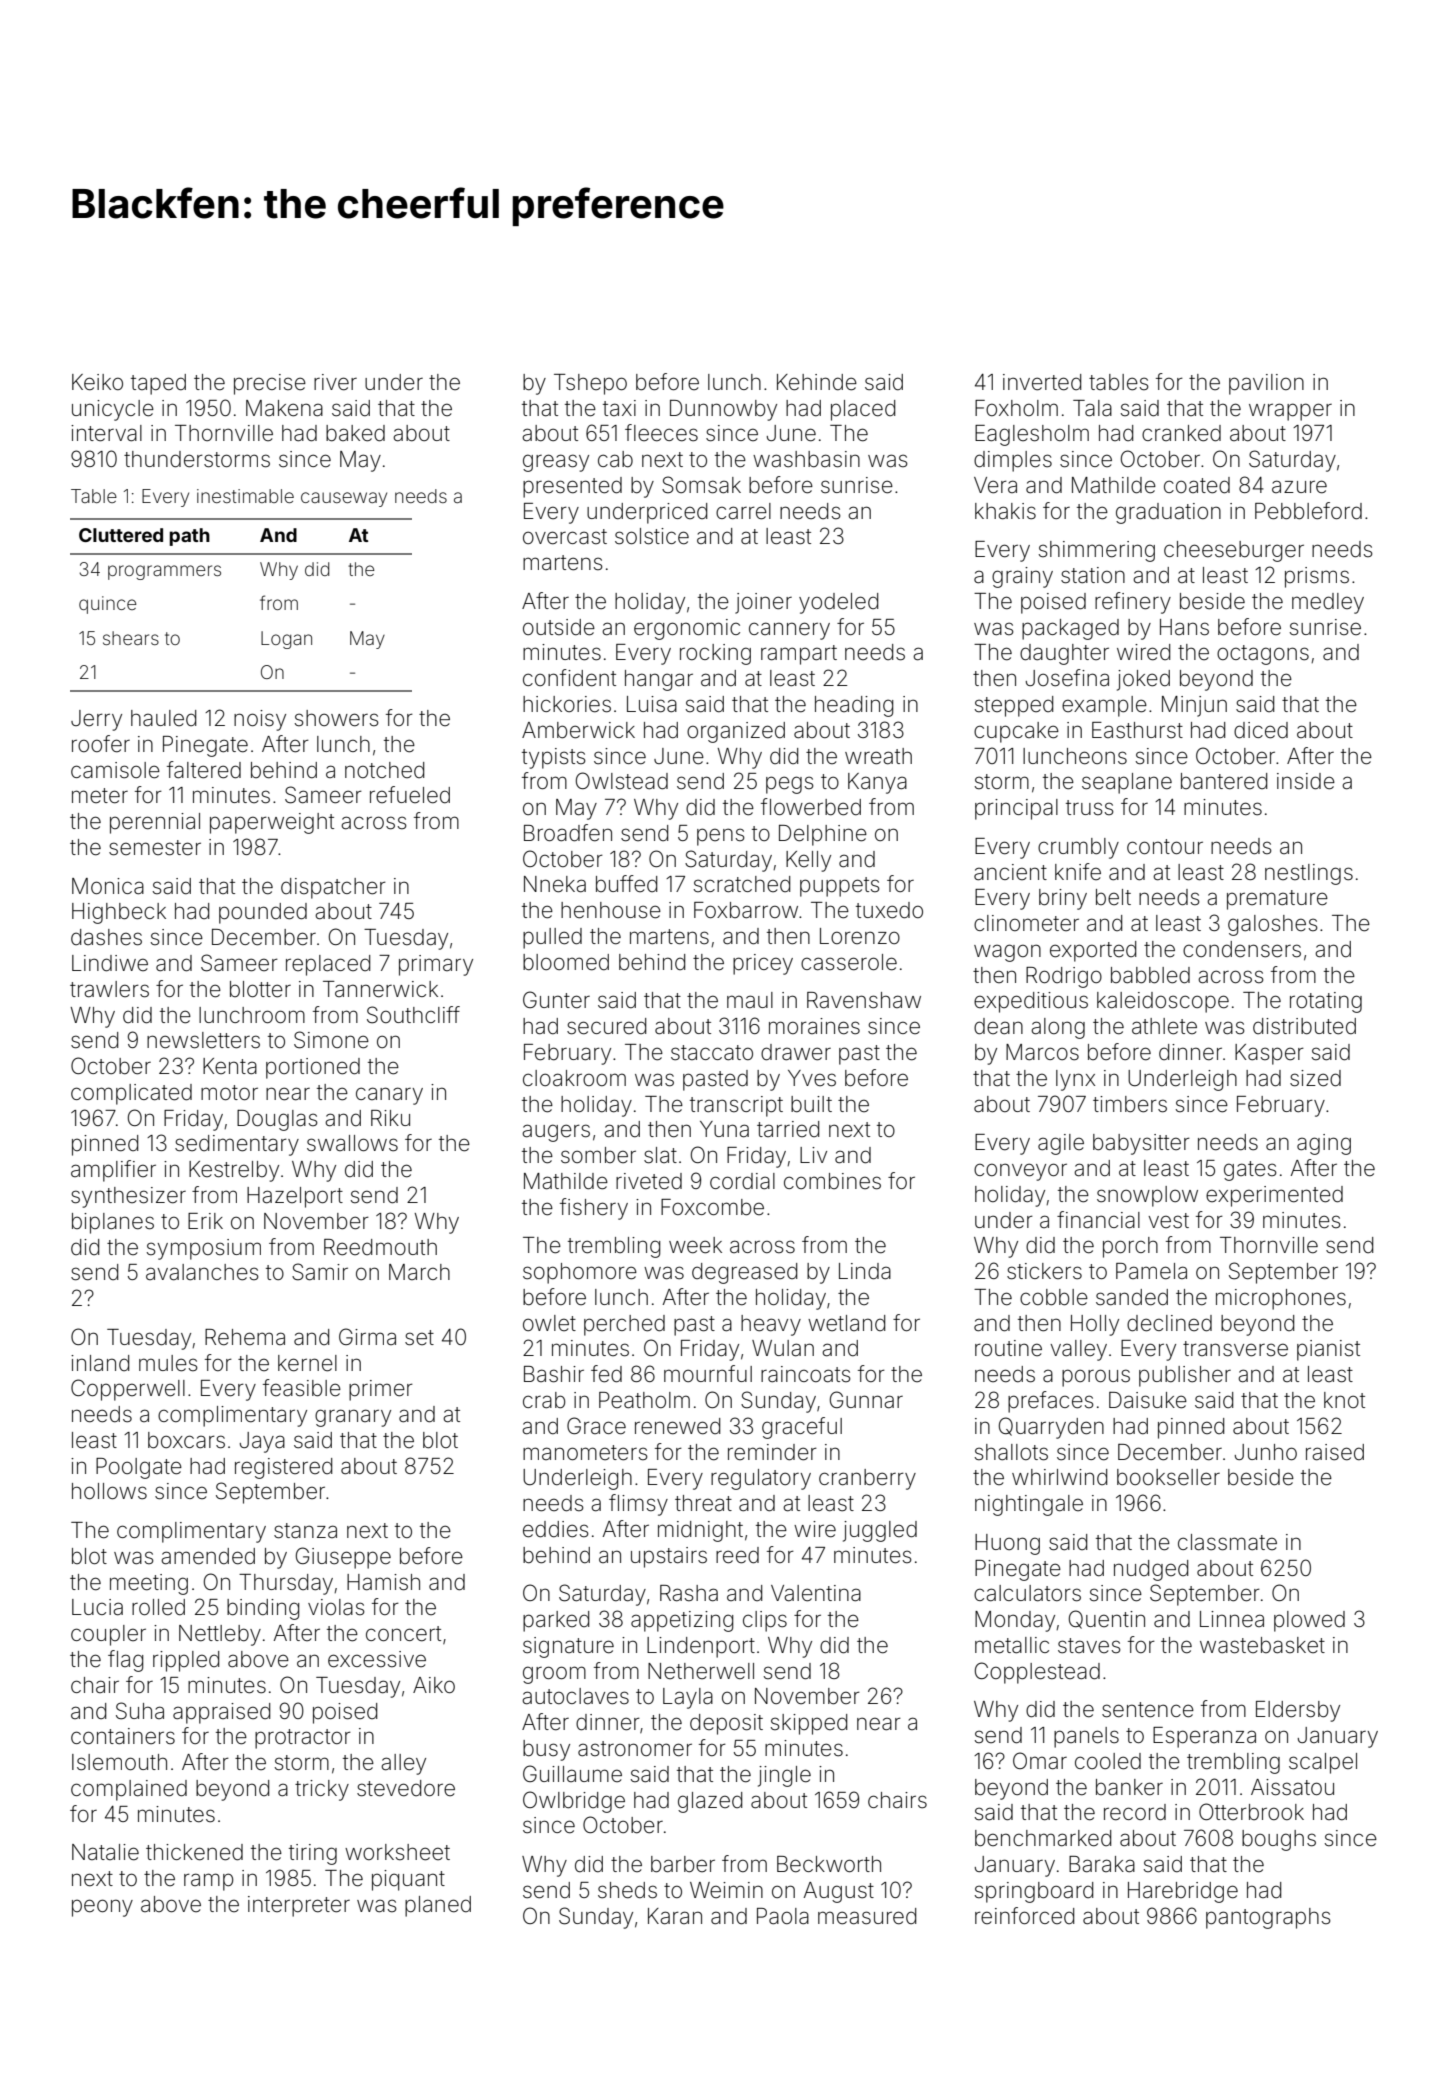 This document has height=2100, width=1450. I want to click on financial, so click(1098, 1220).
